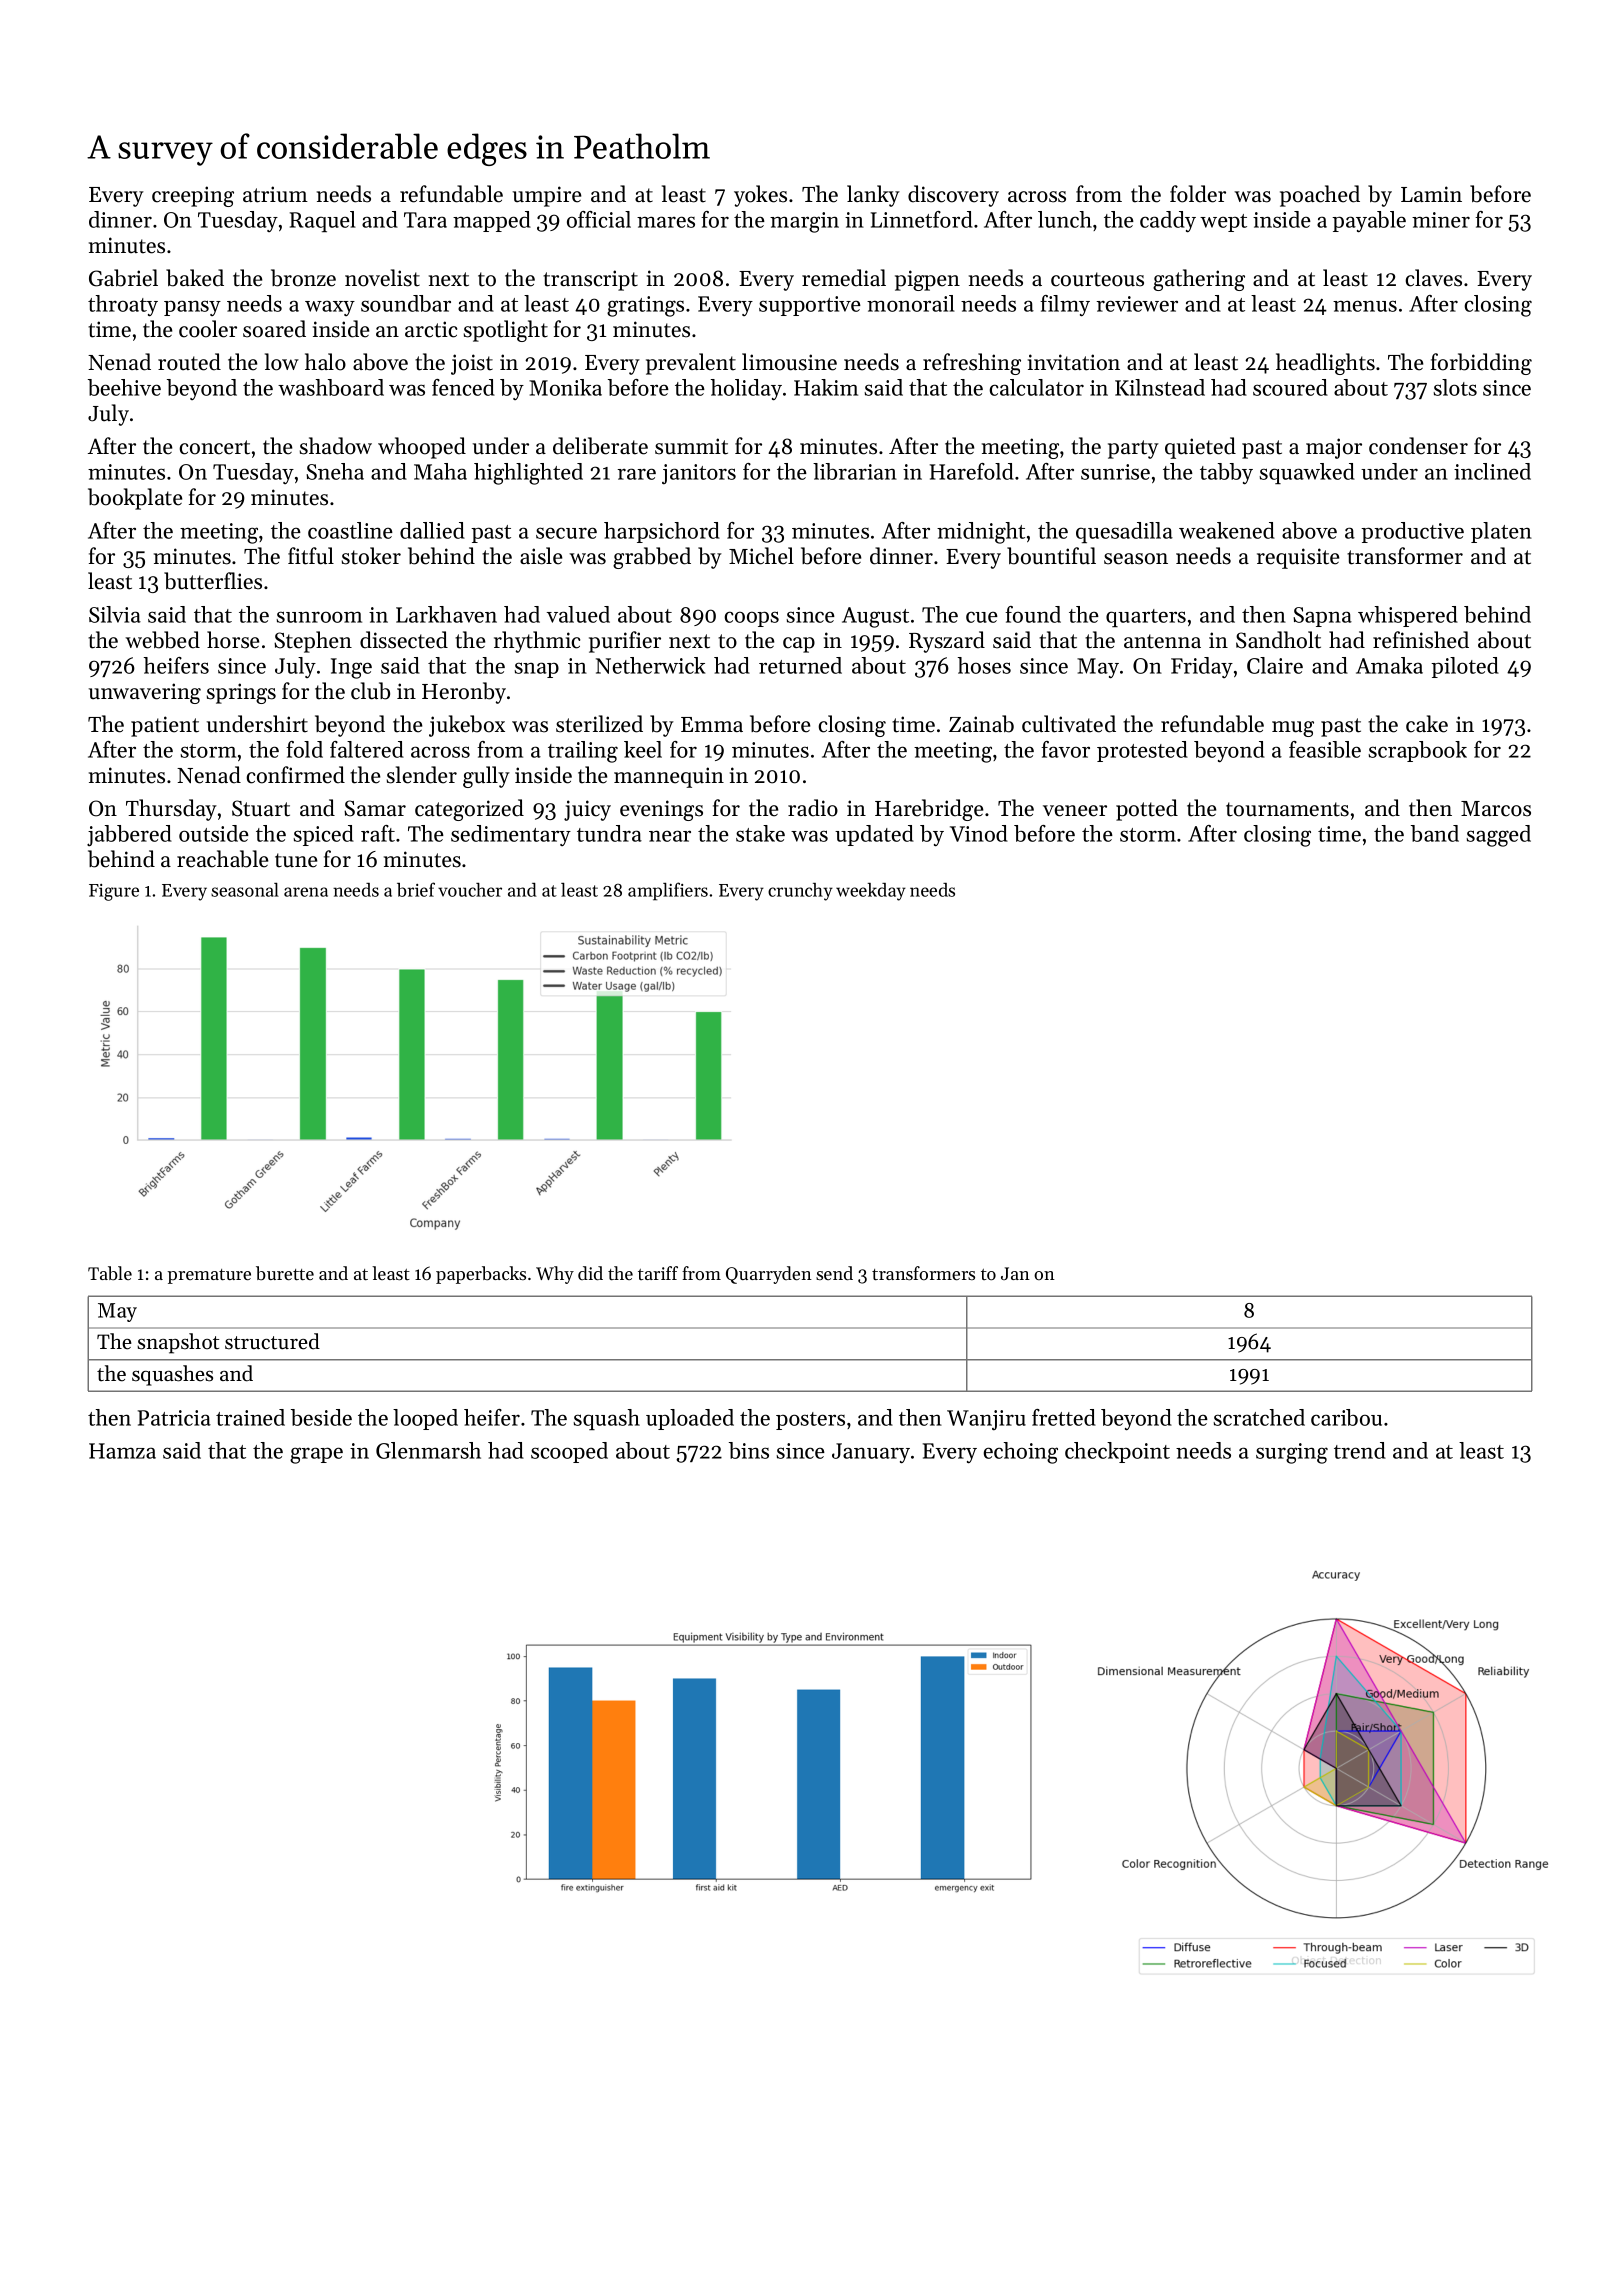 The height and width of the image is (2292, 1620). I want to click on tariff, so click(658, 1273).
